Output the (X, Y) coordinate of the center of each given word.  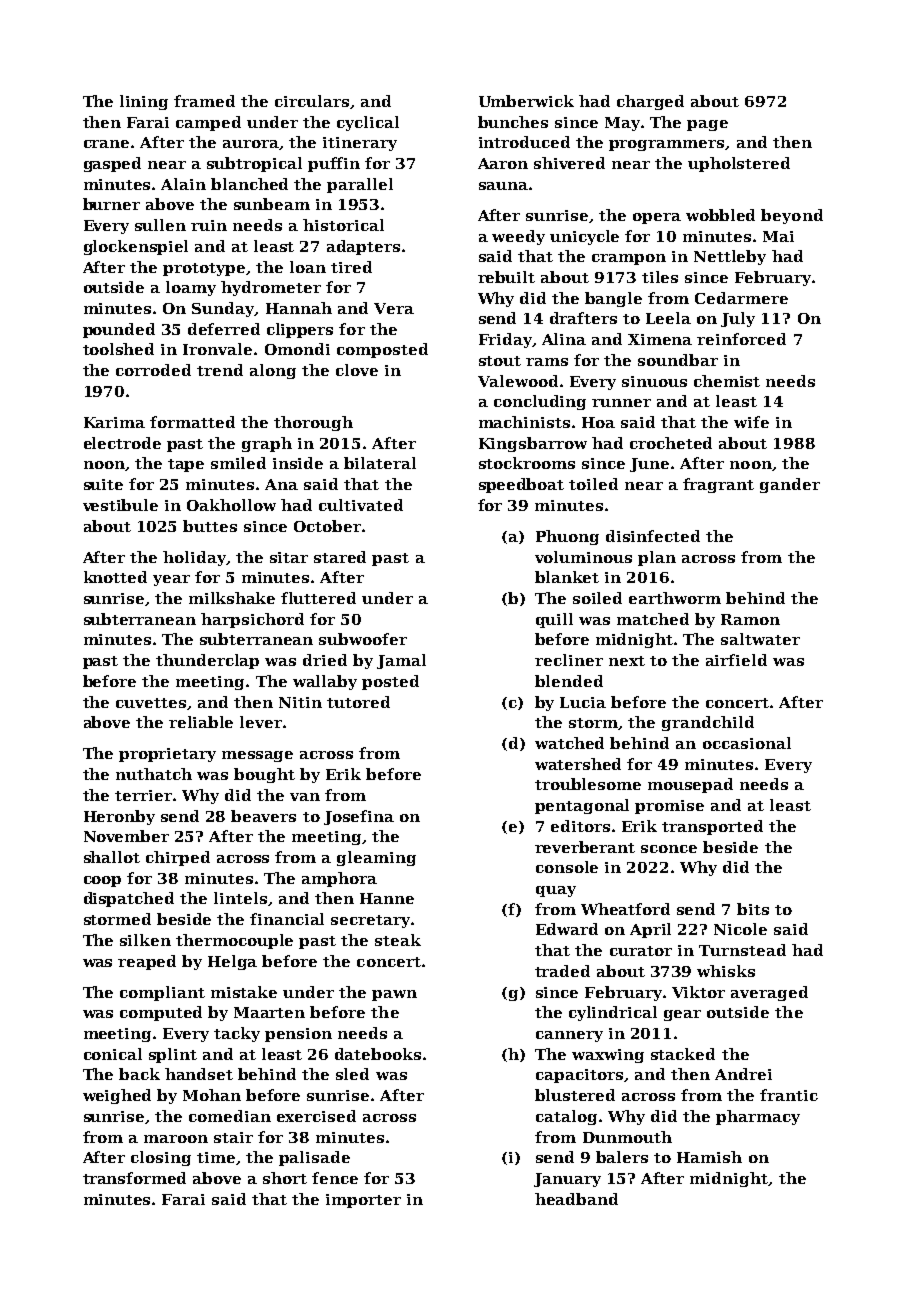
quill (554, 620)
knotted (115, 577)
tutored (358, 702)
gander (790, 485)
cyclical (368, 123)
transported (712, 827)
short (285, 1178)
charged (650, 102)
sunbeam (272, 204)
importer (363, 1201)
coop (102, 881)
